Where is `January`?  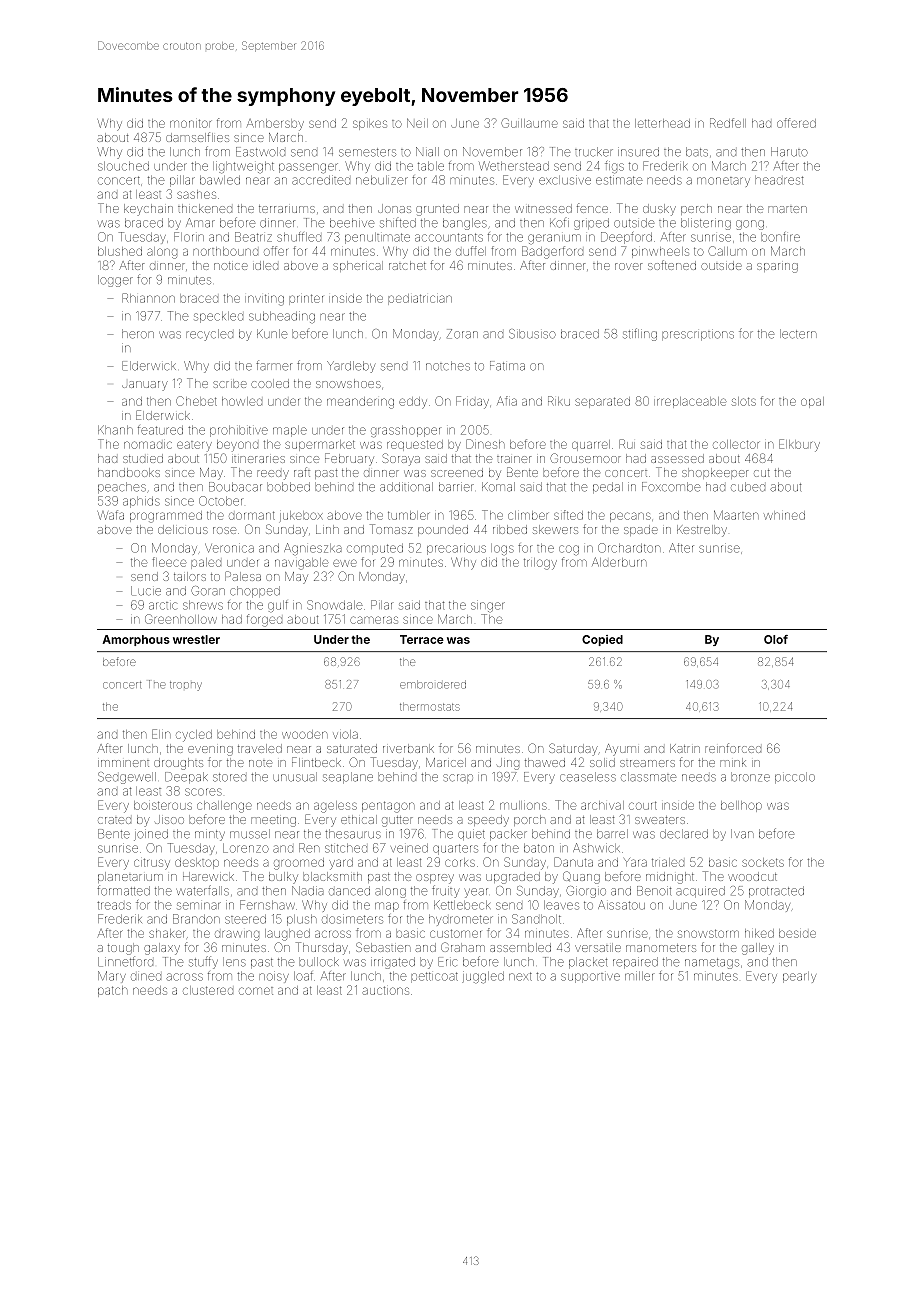 January is located at coordinates (145, 386).
